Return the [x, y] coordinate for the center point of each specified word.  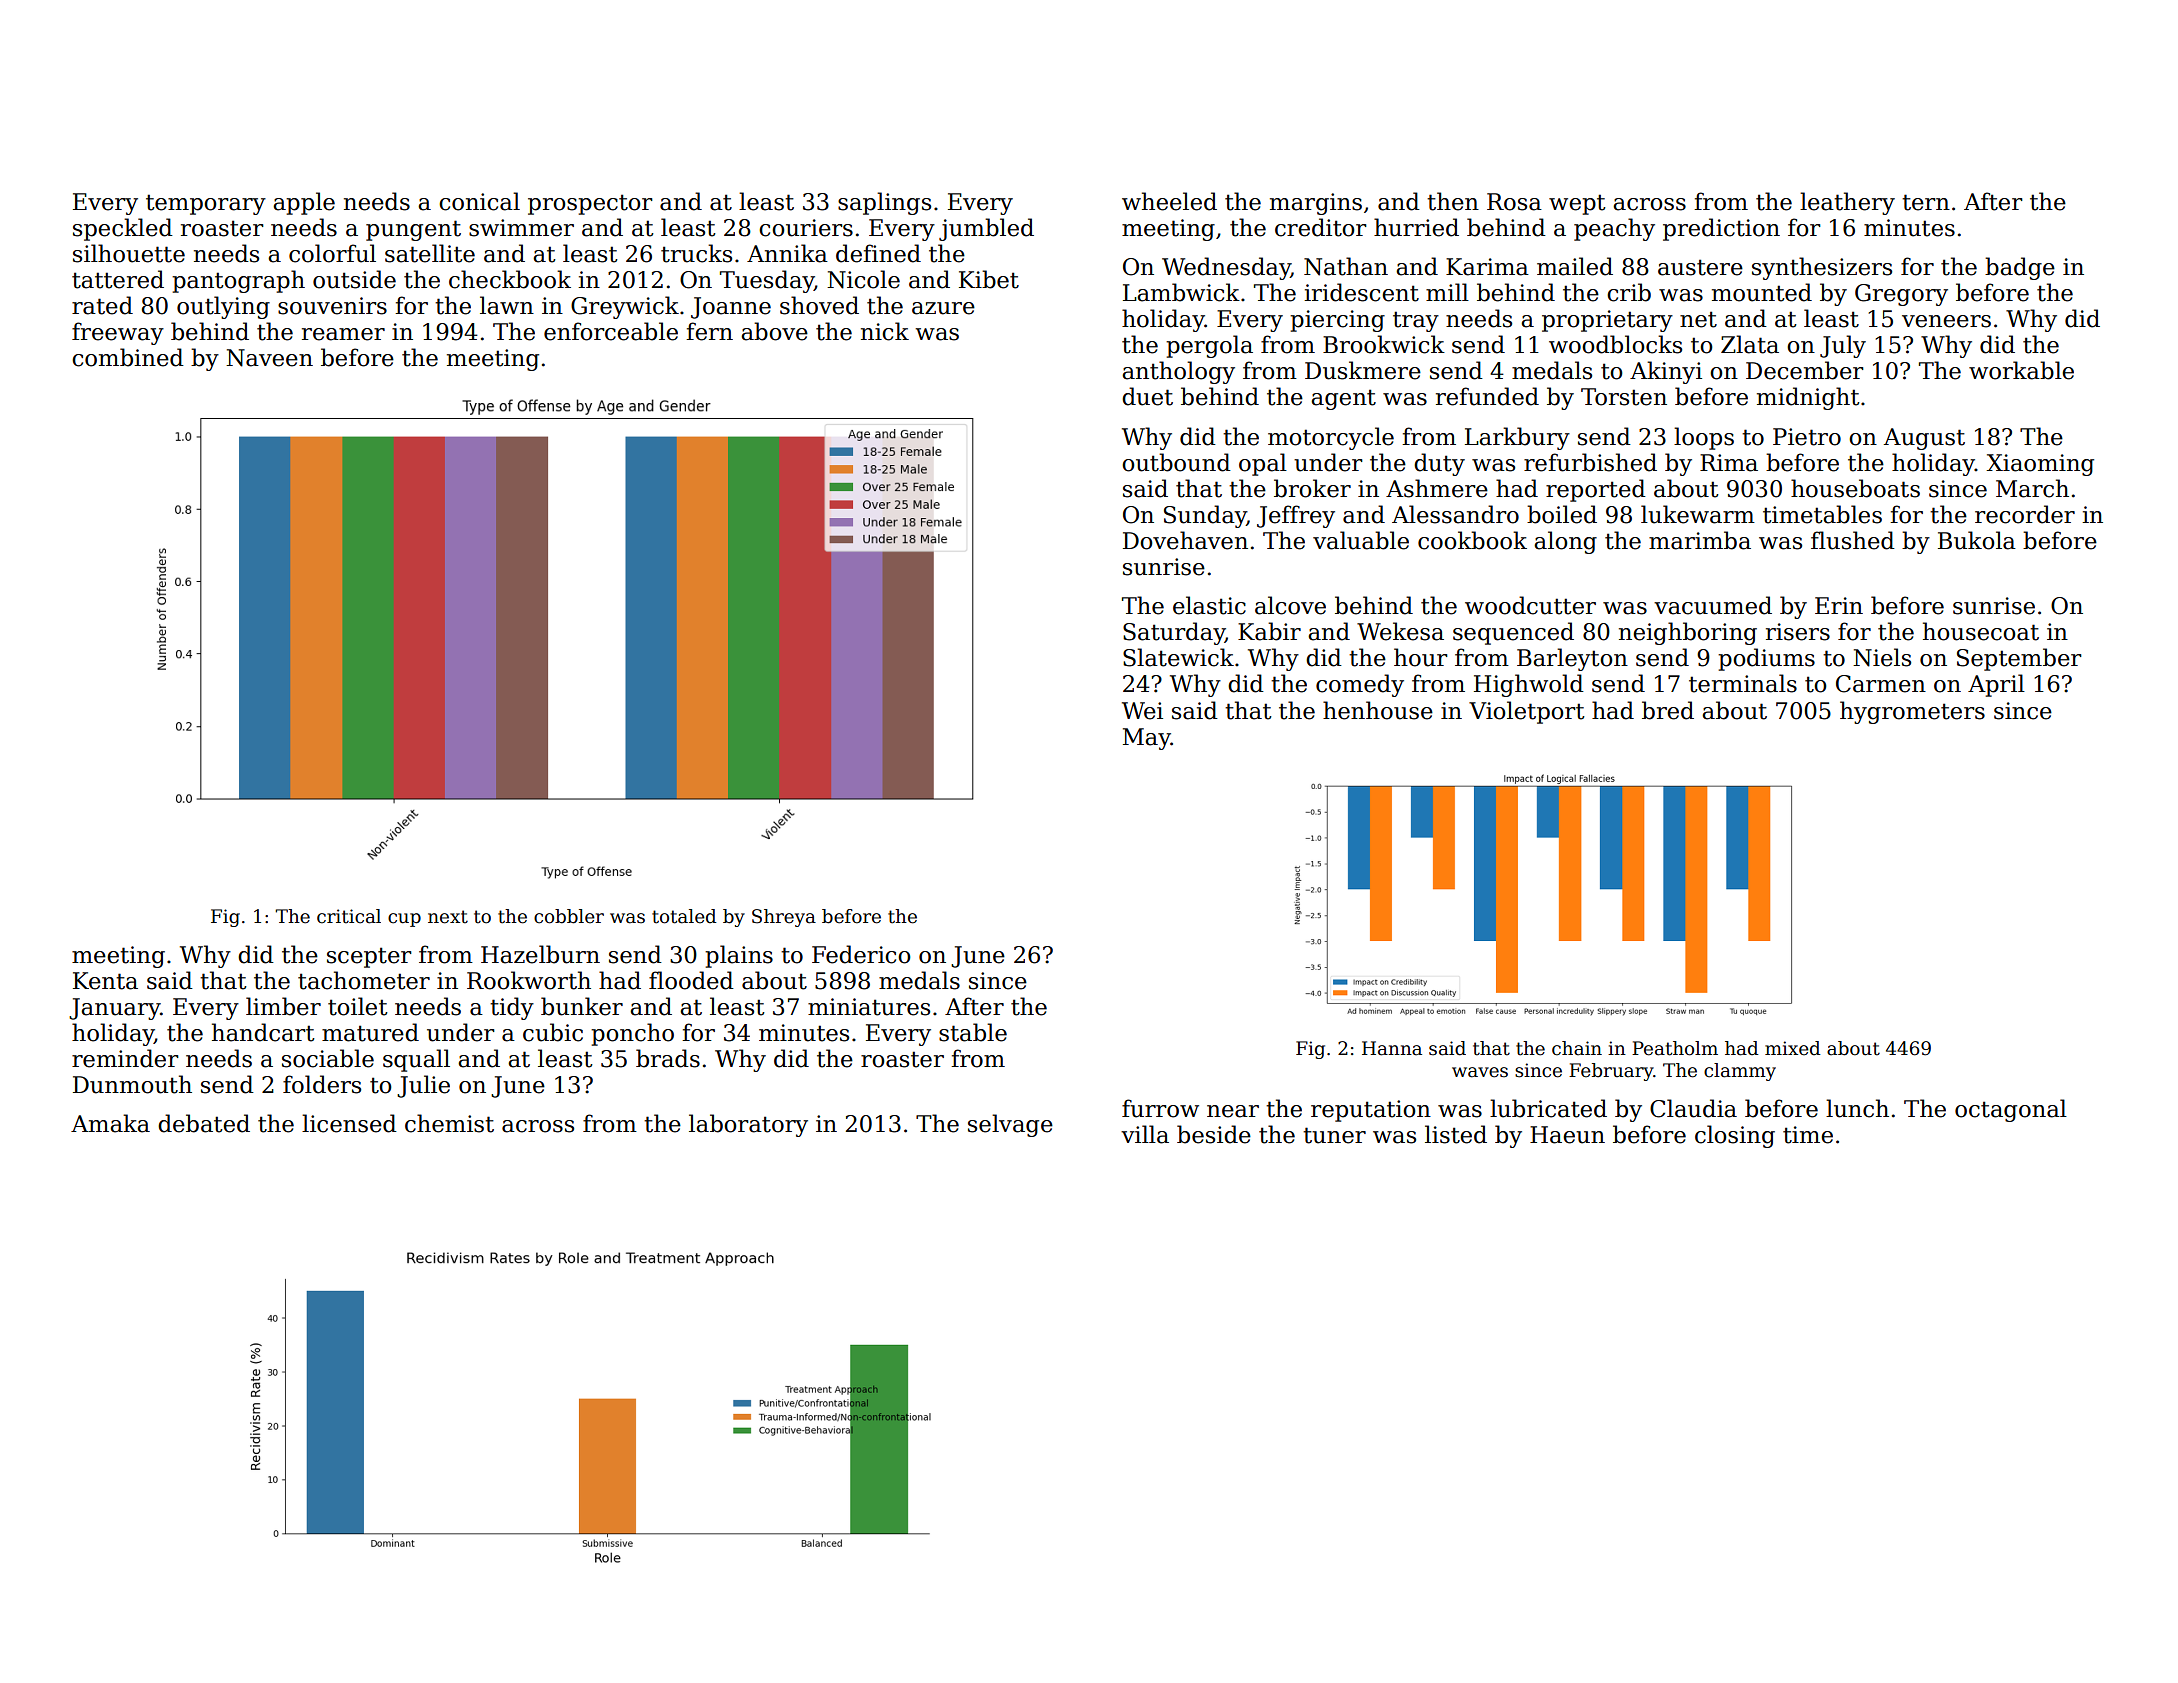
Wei [1142, 711]
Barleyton [1572, 659]
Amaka [110, 1123]
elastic [1209, 605]
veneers [1946, 321]
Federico [861, 954]
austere [1700, 267]
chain [1577, 1048]
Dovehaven [1185, 540]
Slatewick [1178, 657]
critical [349, 916]
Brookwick [1384, 344]
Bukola [1977, 540]
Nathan [1346, 266]
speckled [123, 229]
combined [128, 357]
